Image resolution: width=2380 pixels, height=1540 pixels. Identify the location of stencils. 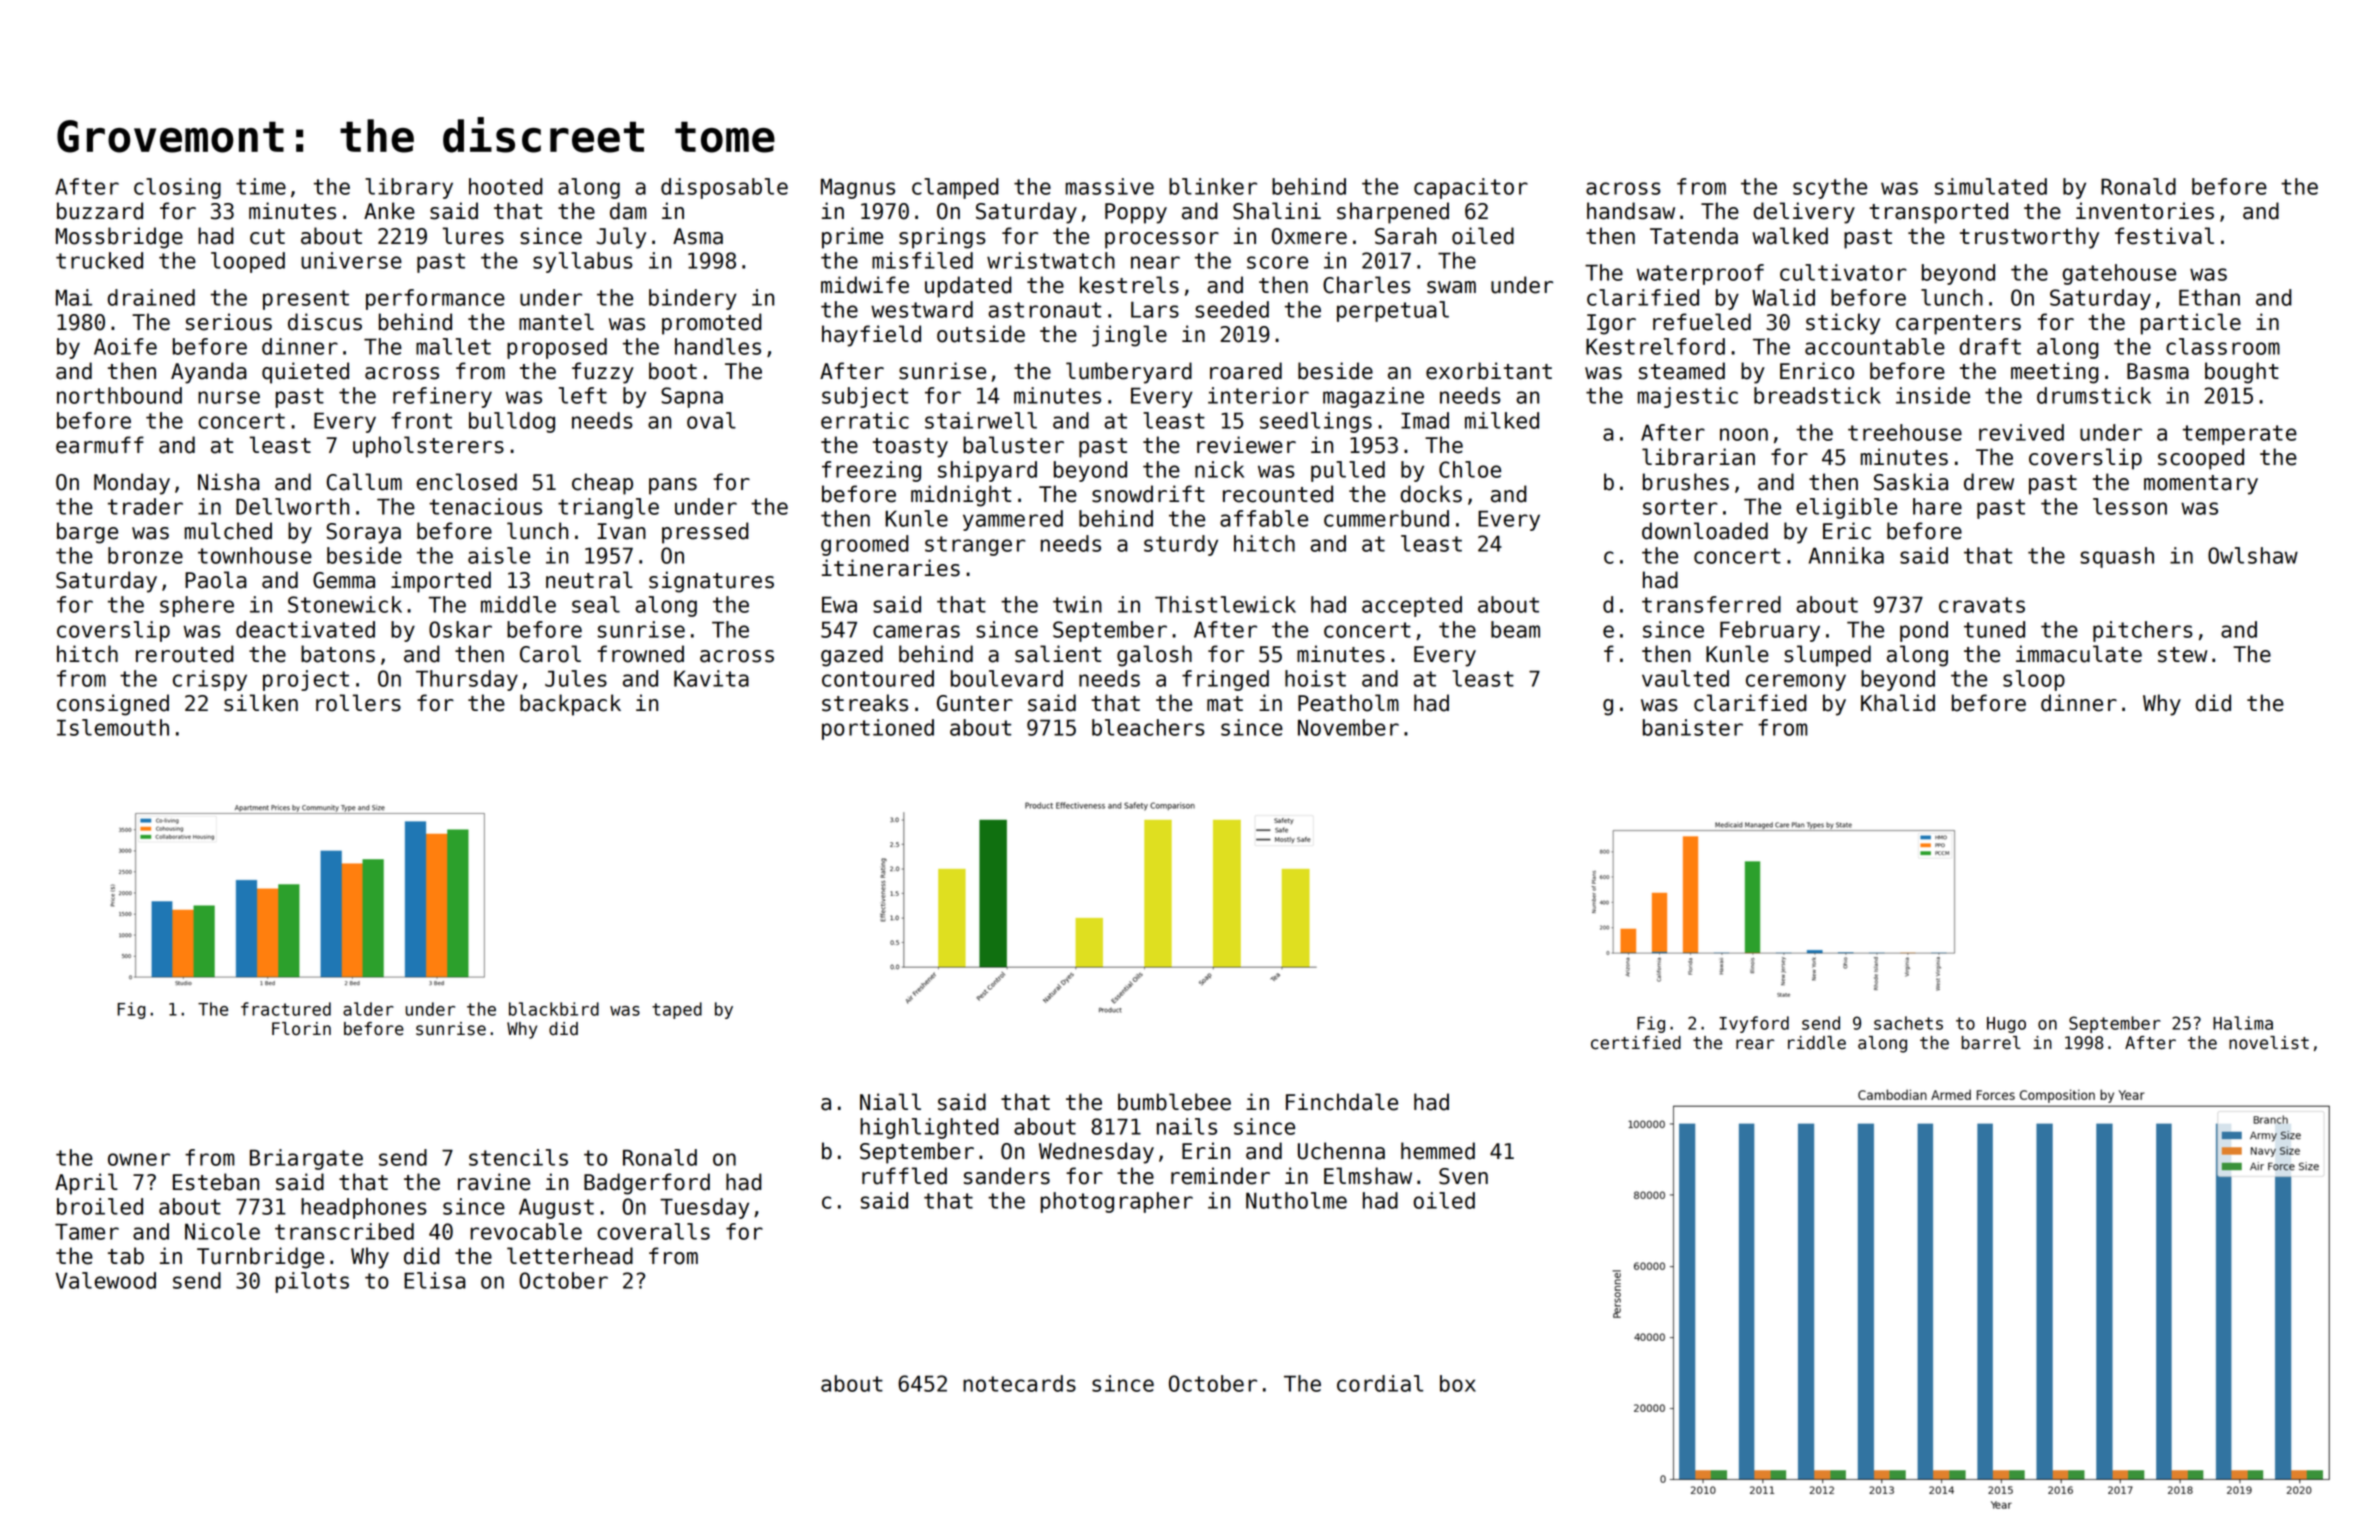
(518, 1157).
